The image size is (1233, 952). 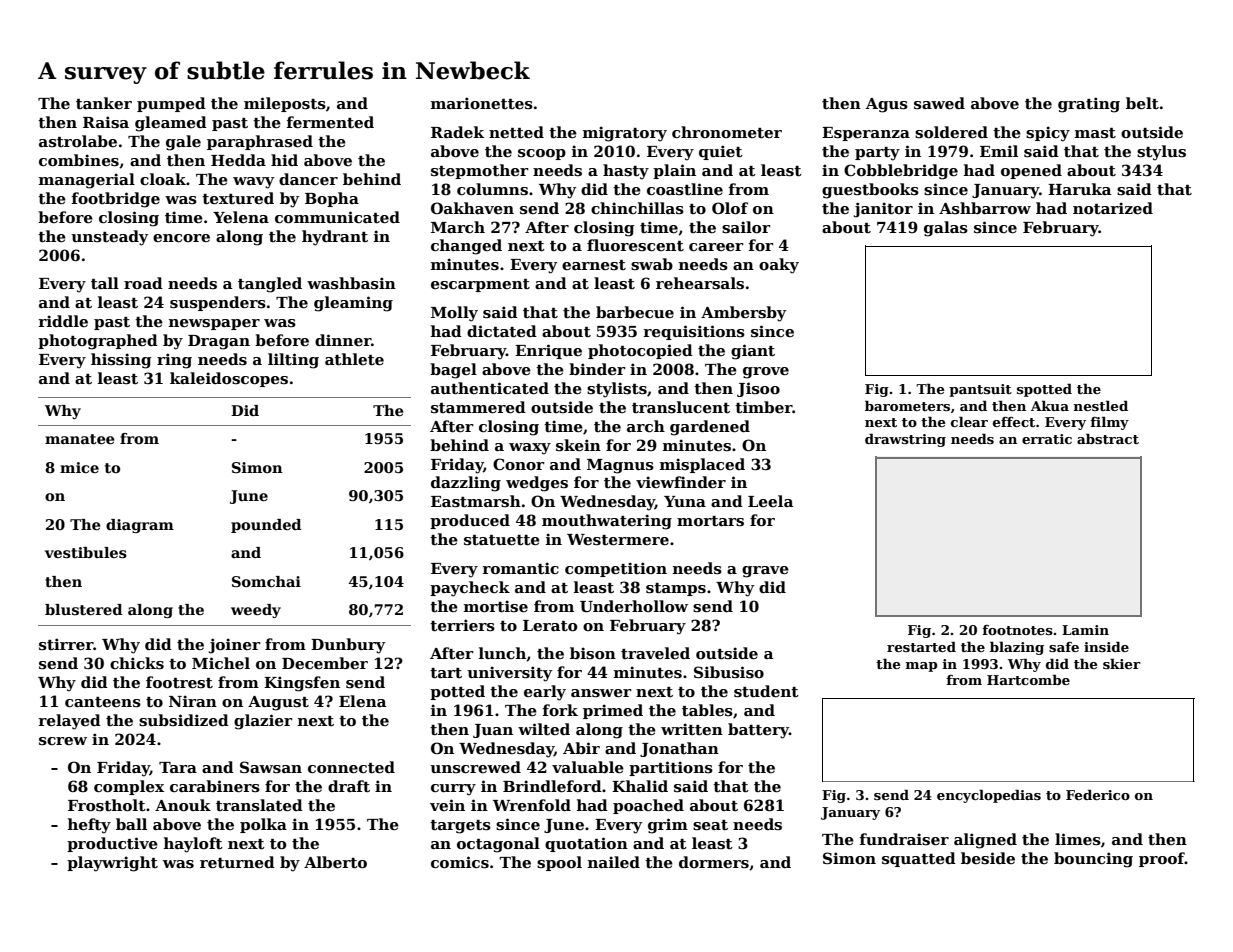 What do you see at coordinates (335, 862) in the page?
I see `Alberto` at bounding box center [335, 862].
